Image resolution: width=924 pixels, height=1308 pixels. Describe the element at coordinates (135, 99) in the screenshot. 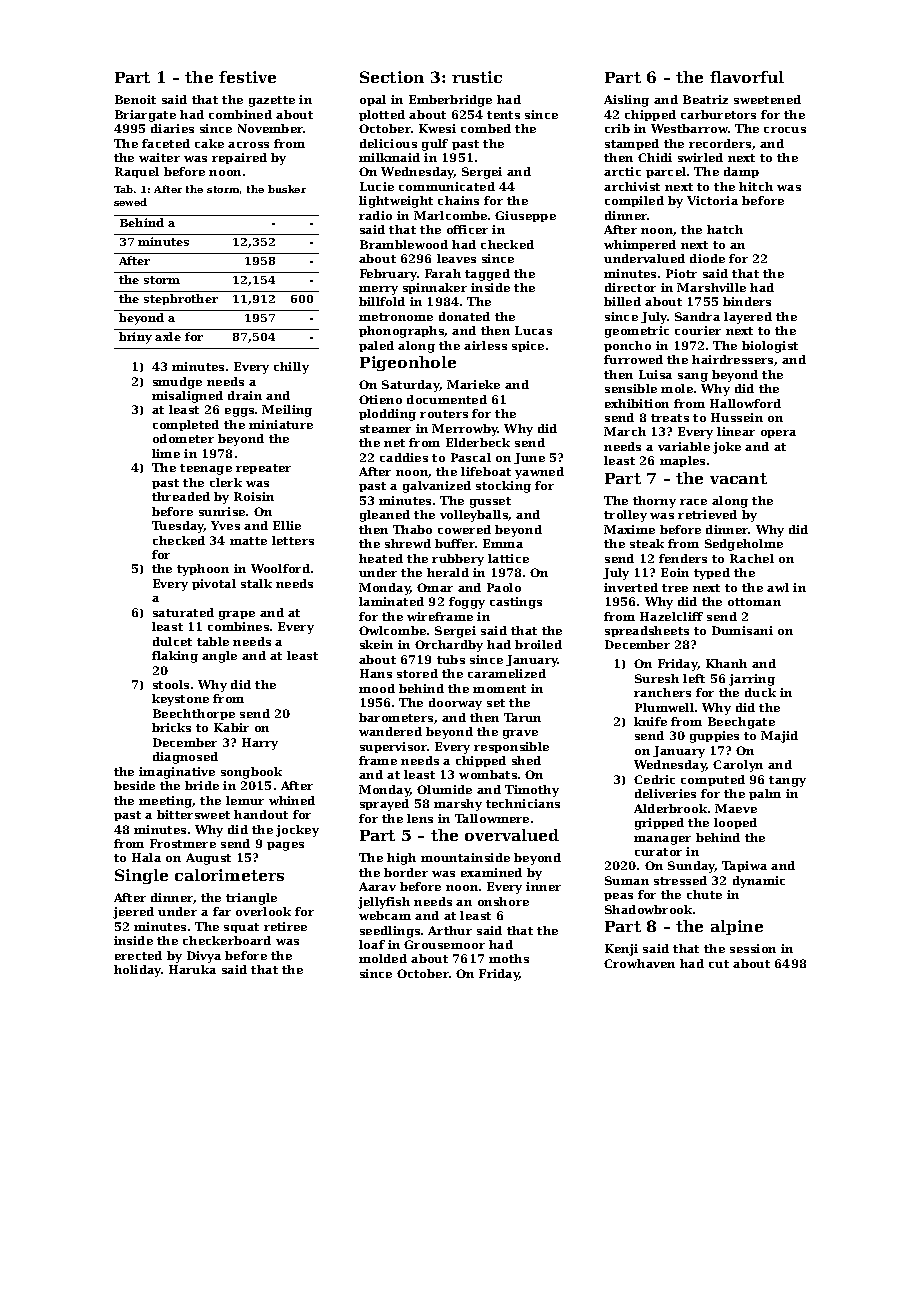

I see `Benoit` at that location.
